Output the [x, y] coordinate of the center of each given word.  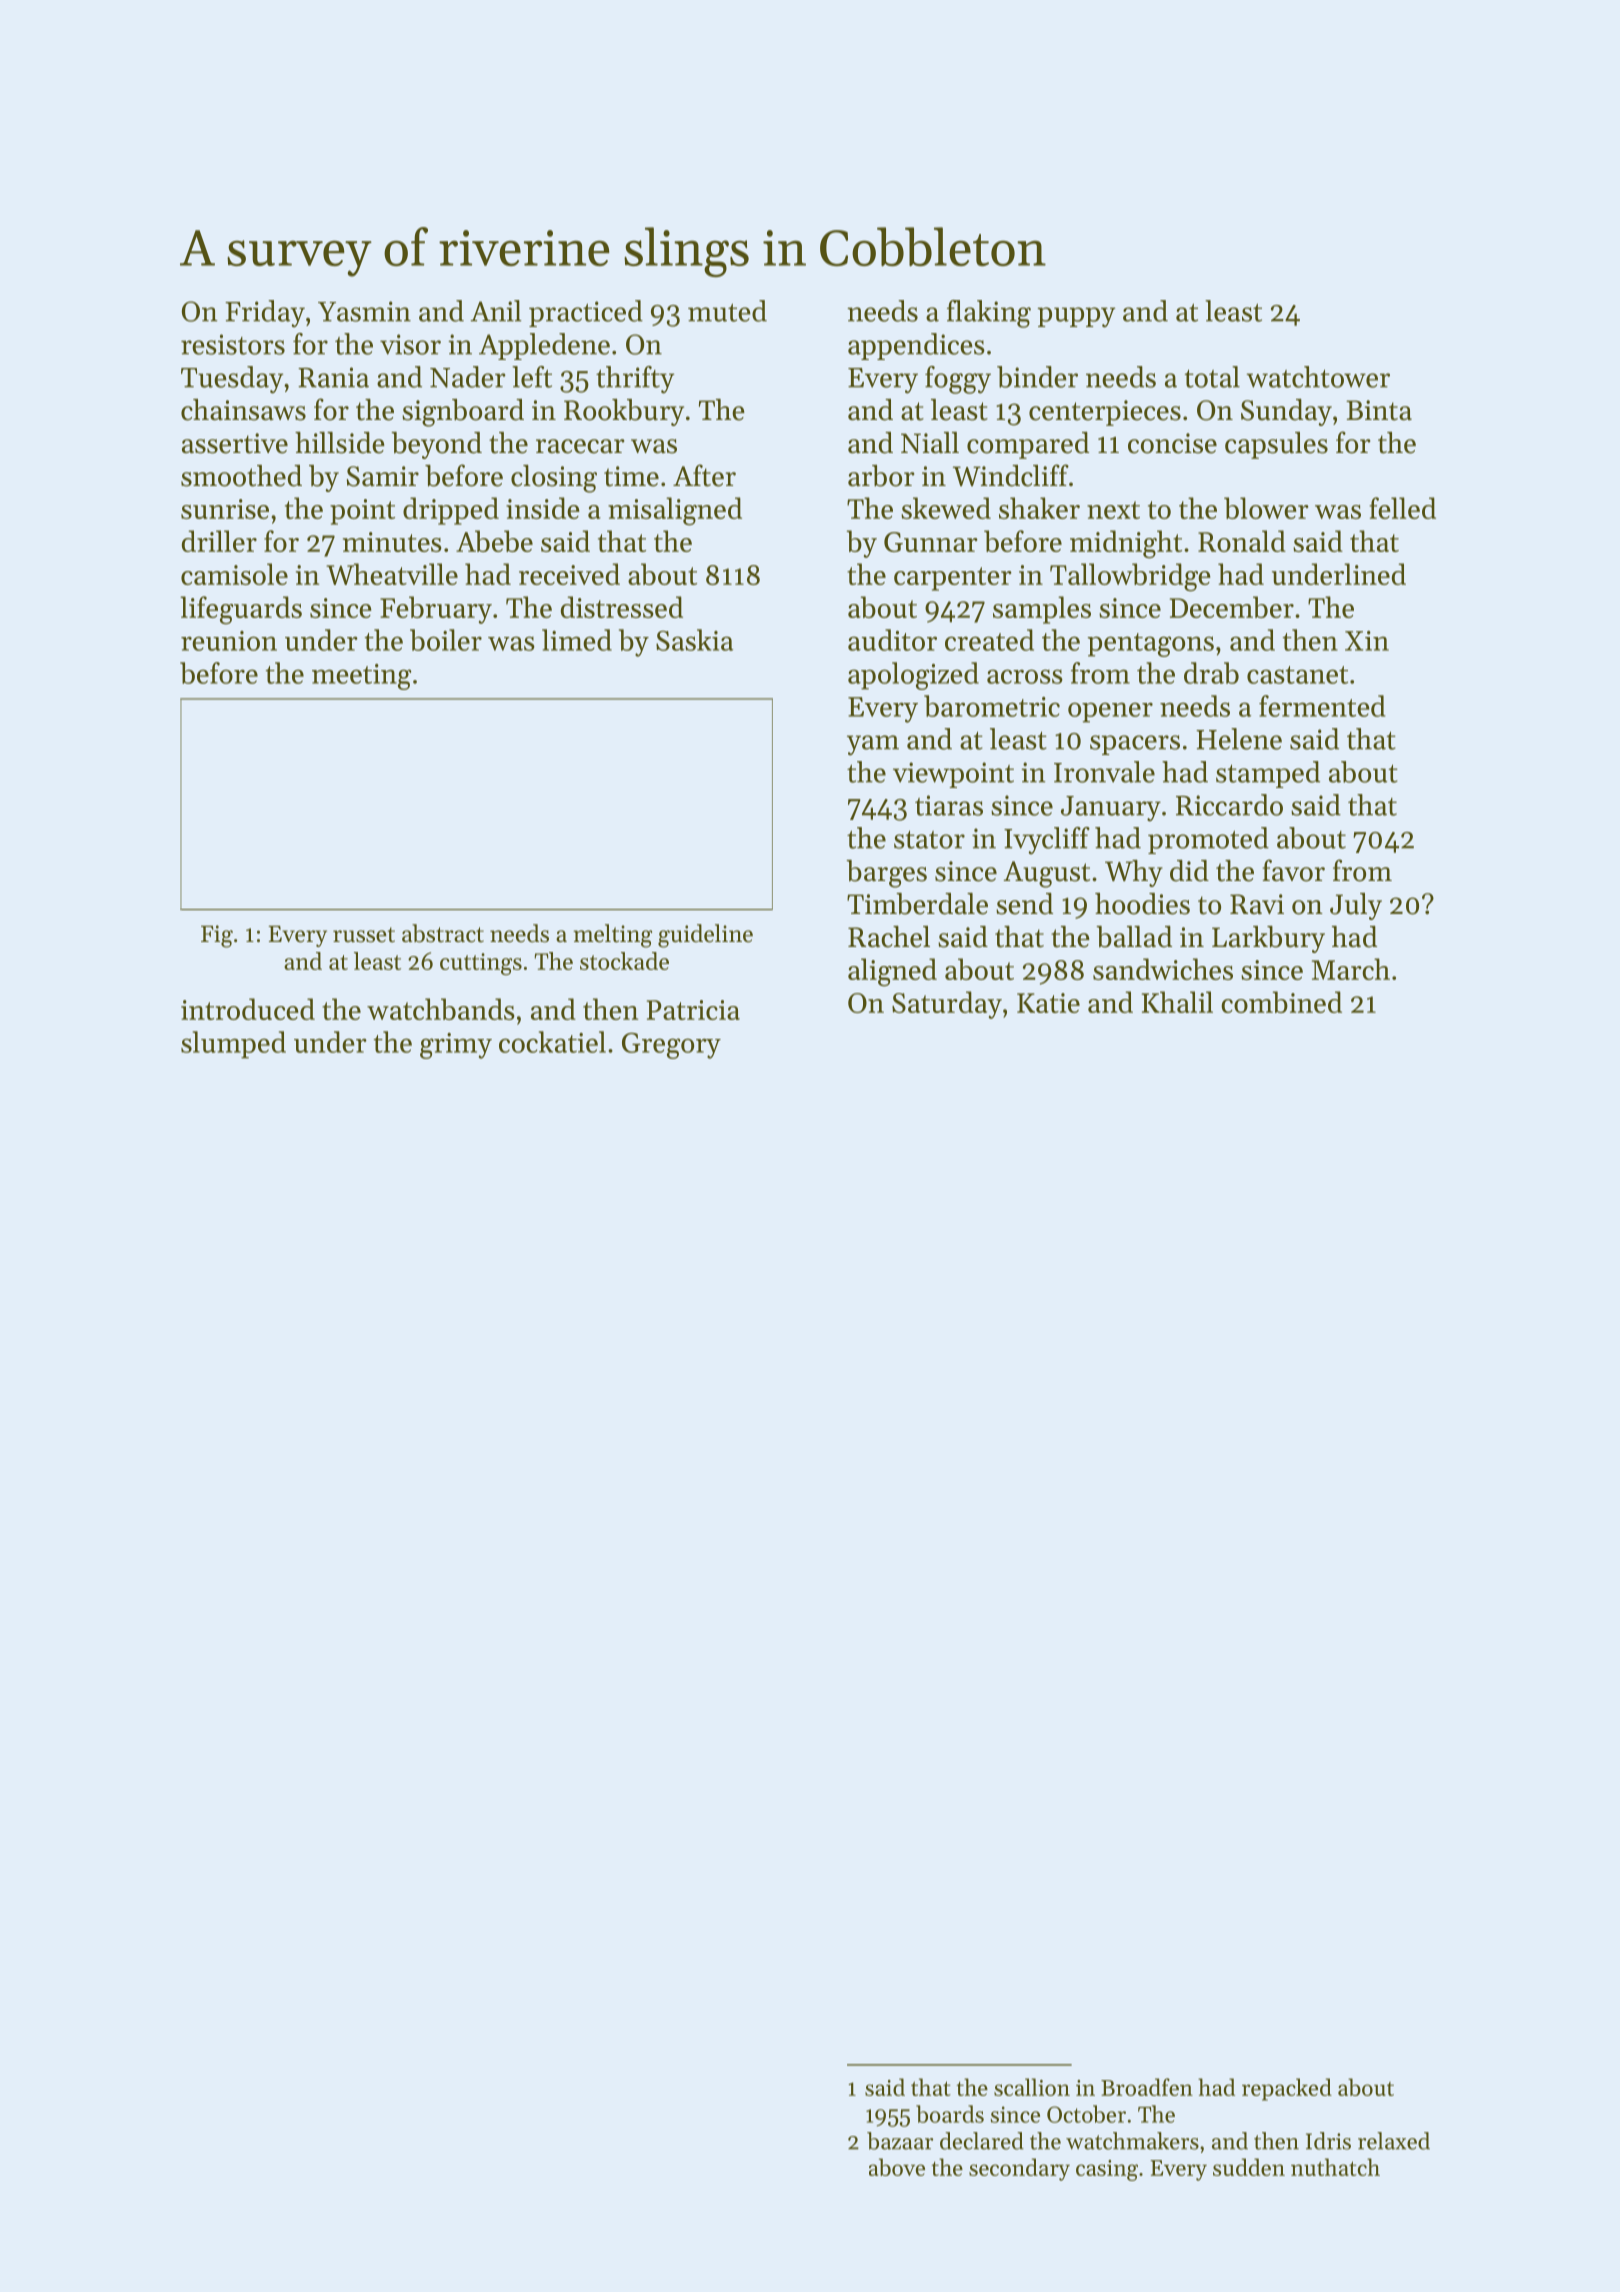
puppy [1076, 317]
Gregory [671, 1046]
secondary [1019, 2169]
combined [1281, 1002]
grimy [456, 1046]
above [897, 2167]
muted [727, 311]
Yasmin [364, 311]
